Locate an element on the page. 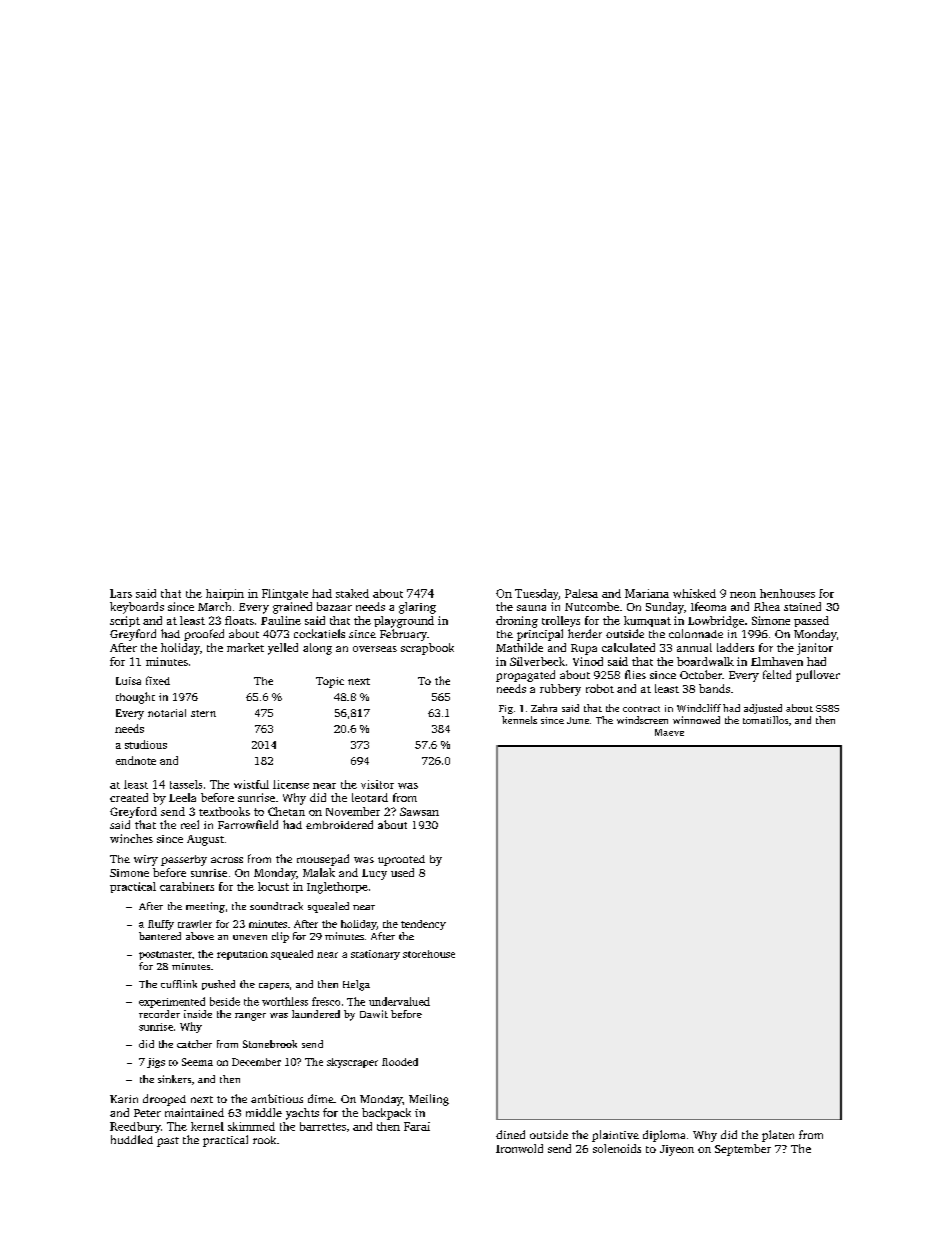  Tuesday is located at coordinates (537, 594).
